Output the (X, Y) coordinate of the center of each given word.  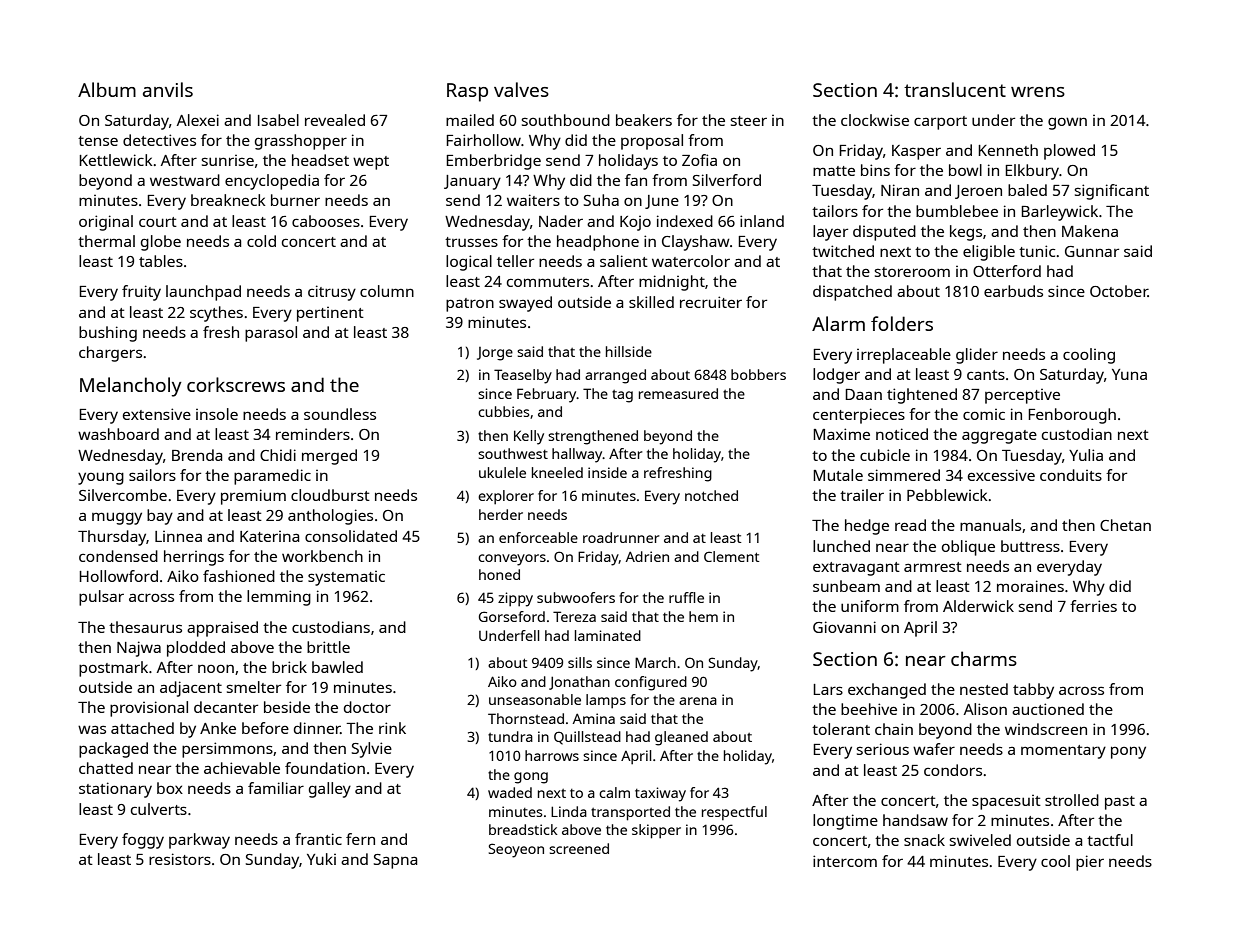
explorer (506, 497)
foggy (143, 841)
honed (499, 574)
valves (521, 89)
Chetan (1125, 525)
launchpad (203, 293)
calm (614, 792)
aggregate (999, 437)
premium (253, 497)
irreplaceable (904, 356)
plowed (1069, 152)
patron (470, 305)
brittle (328, 647)
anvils (168, 89)
